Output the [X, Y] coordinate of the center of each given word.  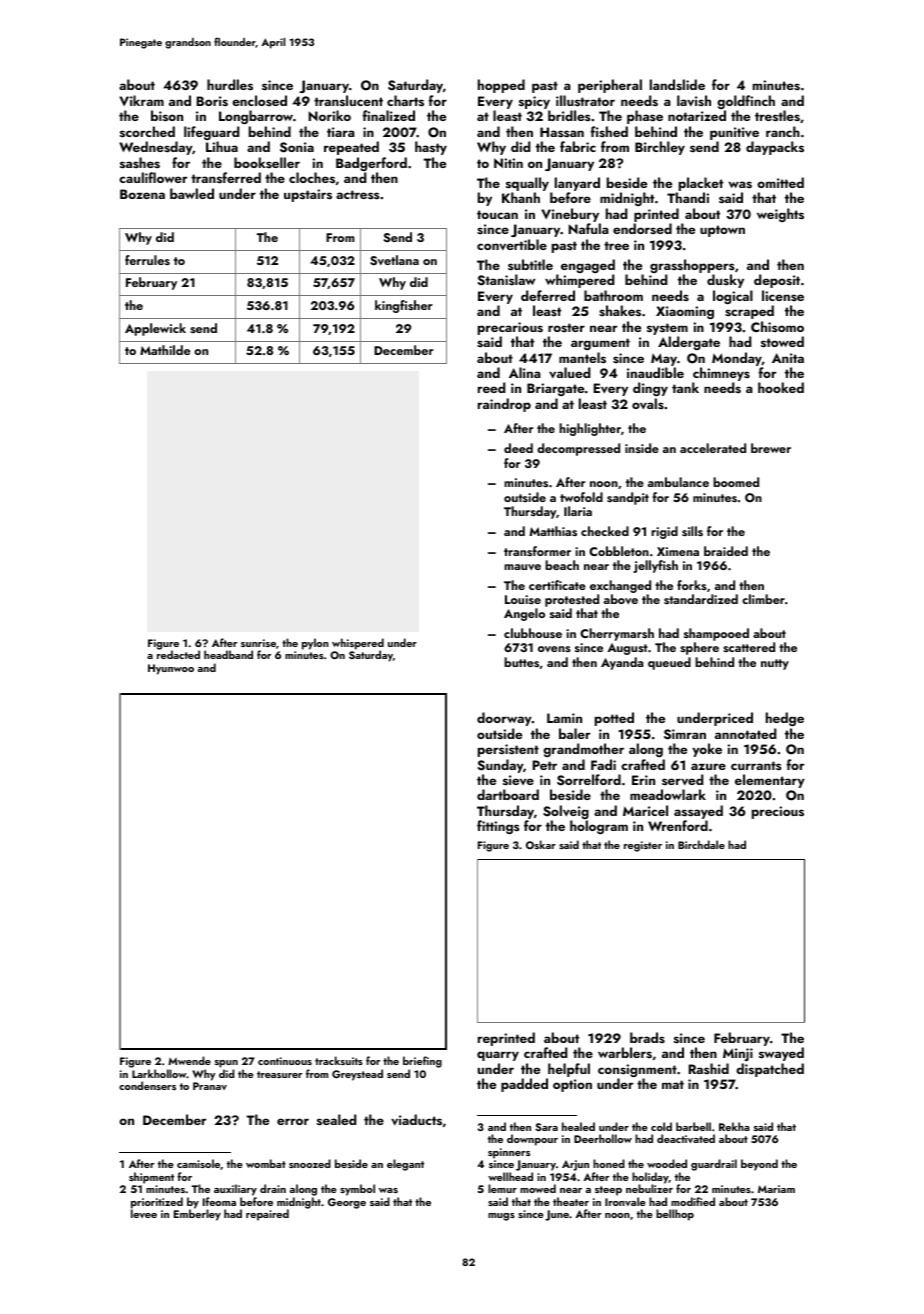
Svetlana [394, 260]
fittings [498, 827]
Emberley [197, 1215]
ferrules [147, 260]
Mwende [189, 1060]
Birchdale [701, 844]
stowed [782, 342]
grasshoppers [692, 266]
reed [492, 387]
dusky [725, 281]
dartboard [508, 794]
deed [518, 448]
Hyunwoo [171, 669]
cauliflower [153, 177]
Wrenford [678, 825]
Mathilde [165, 350]
